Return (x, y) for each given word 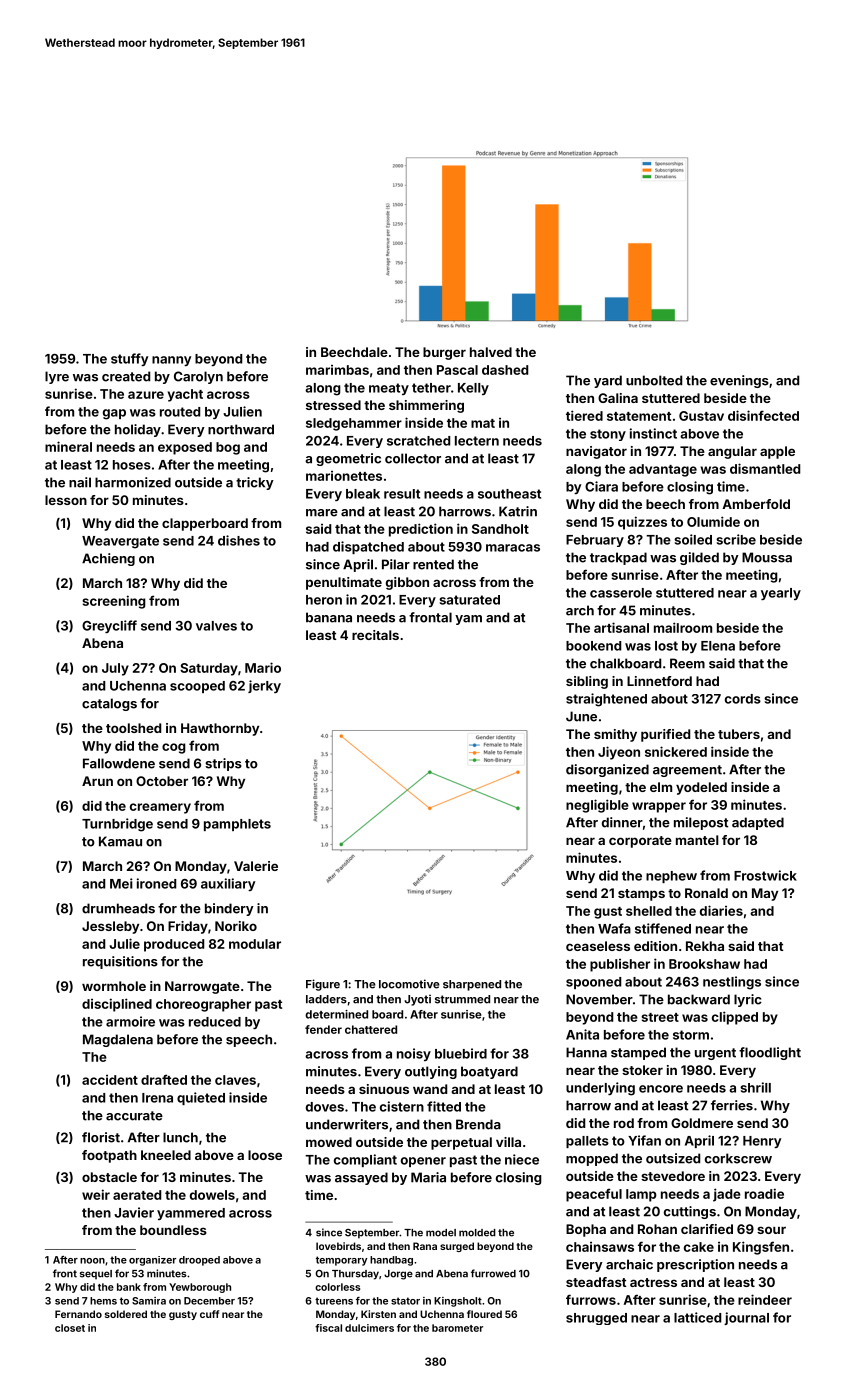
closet (70, 1328)
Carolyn (198, 377)
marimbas (337, 370)
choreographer (203, 1005)
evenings (739, 381)
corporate (640, 842)
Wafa (614, 928)
